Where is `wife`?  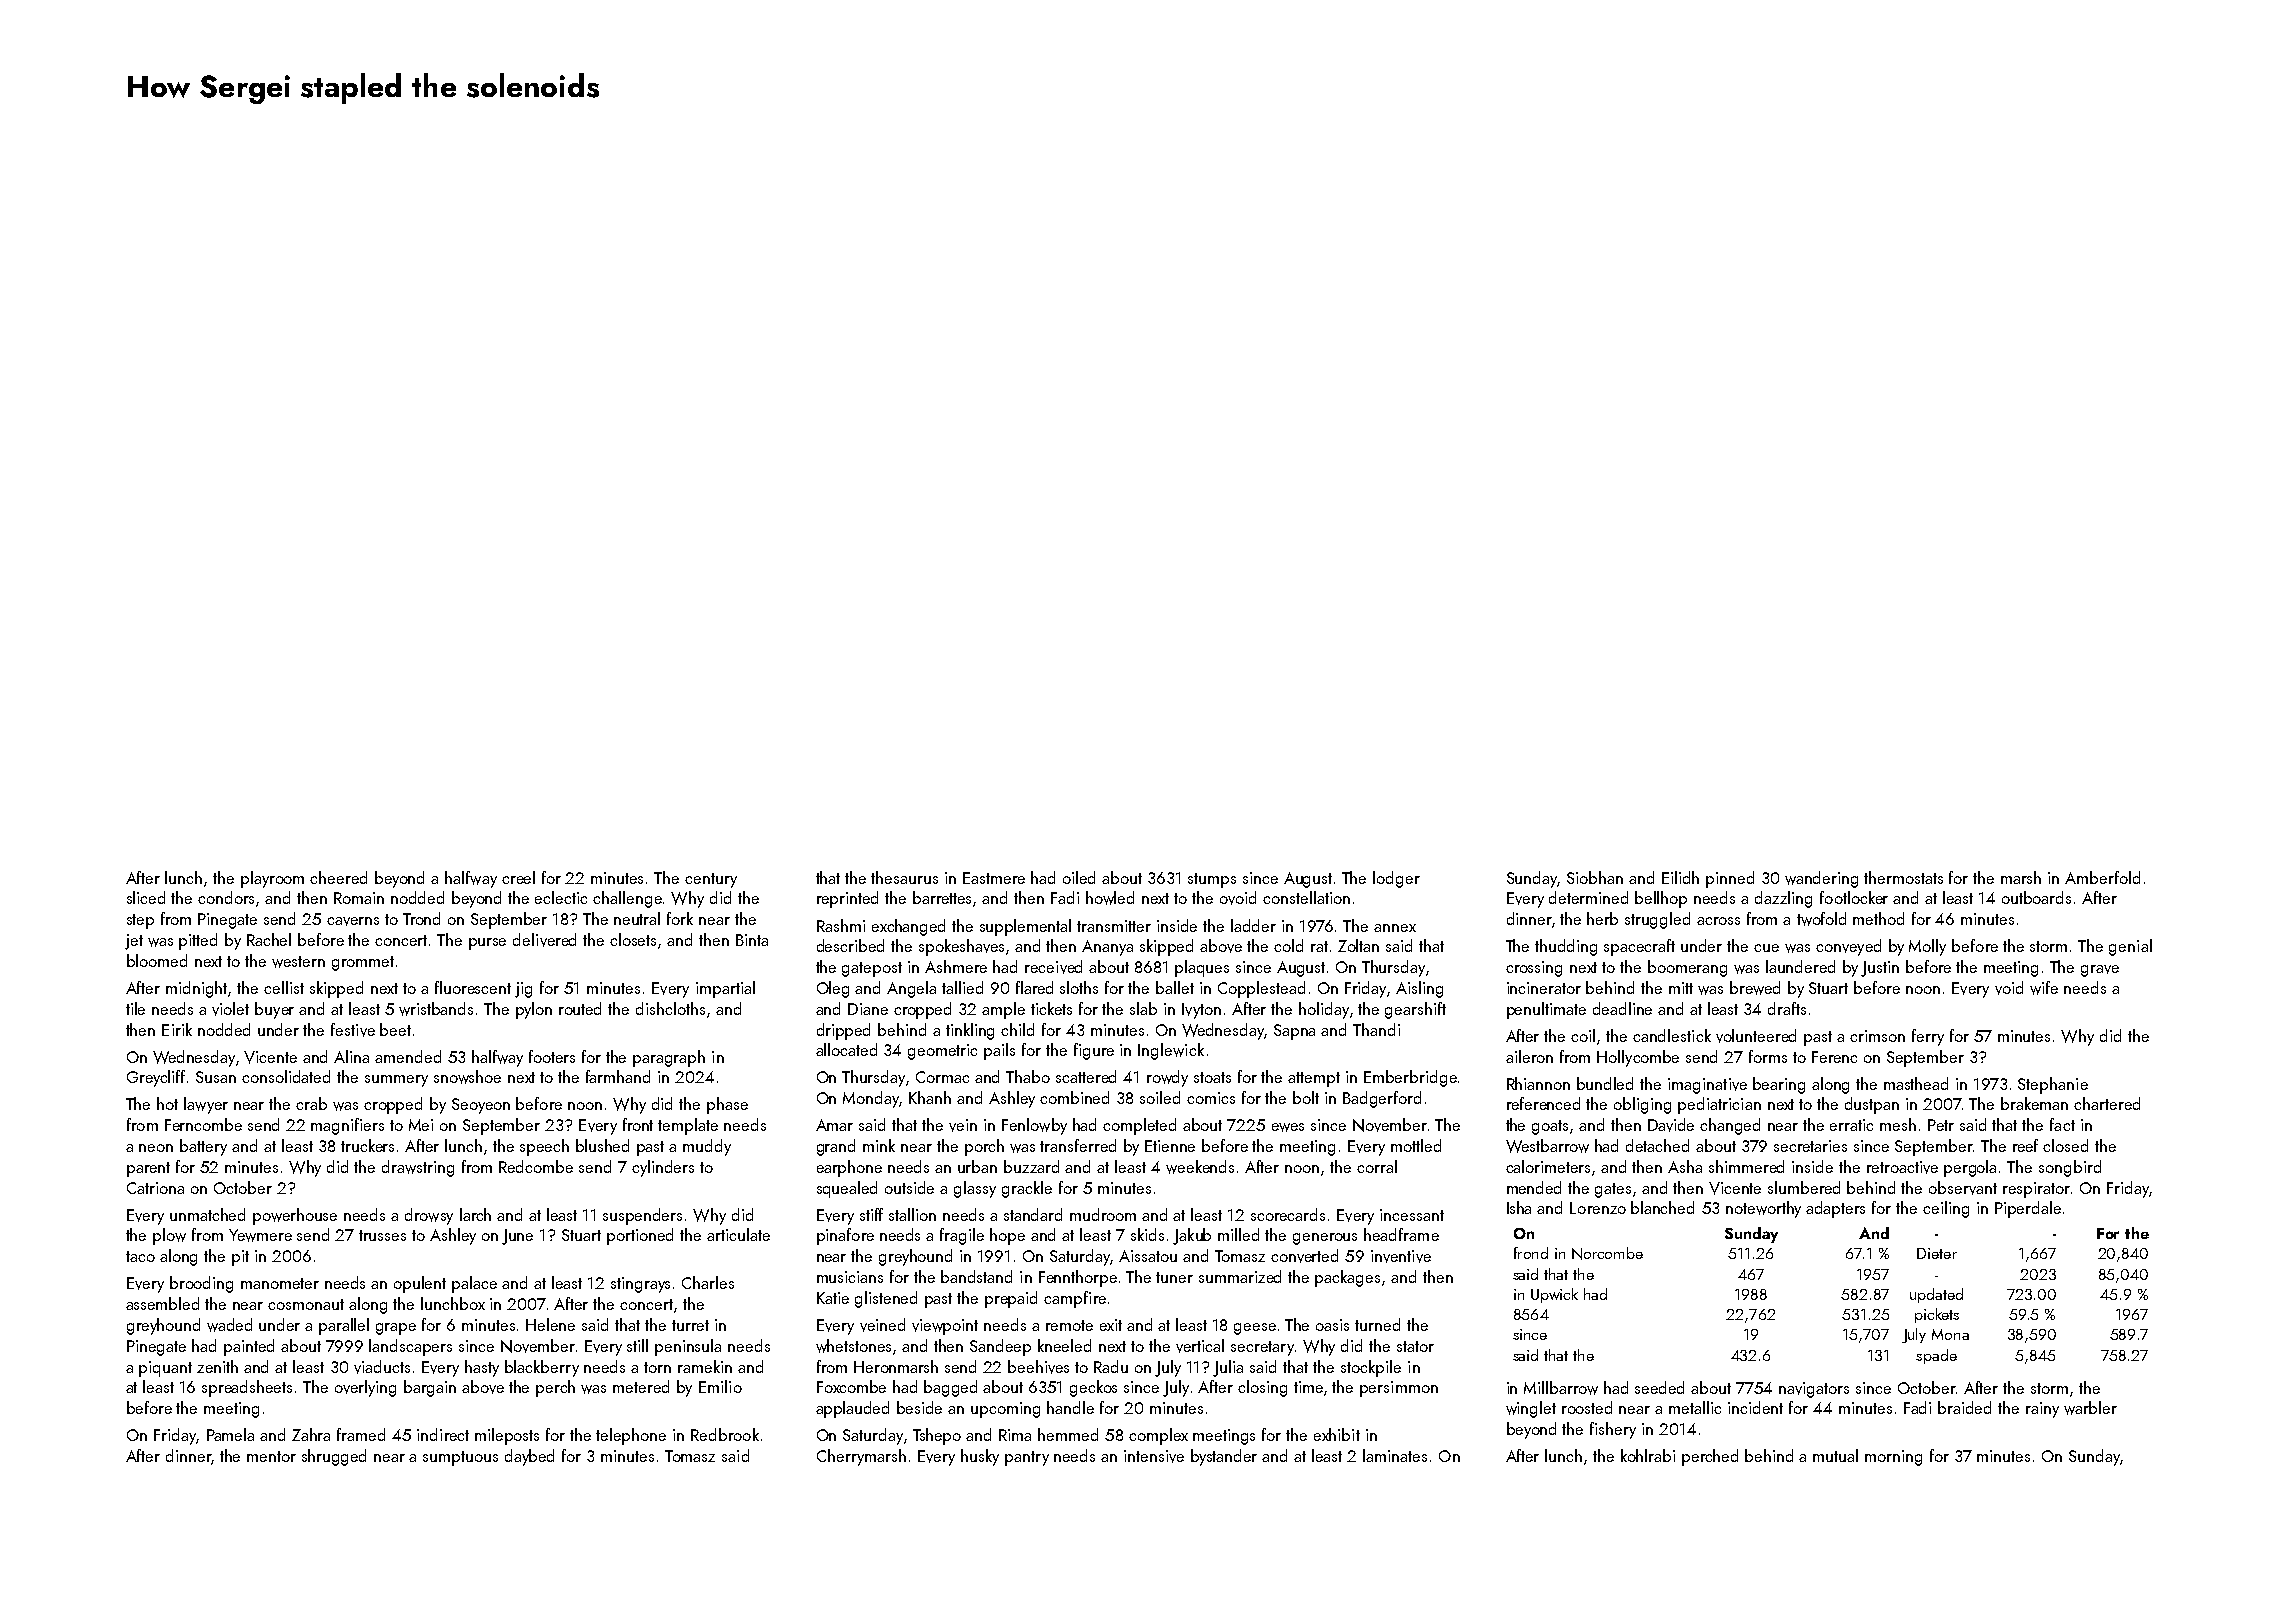
wife is located at coordinates (2044, 988).
